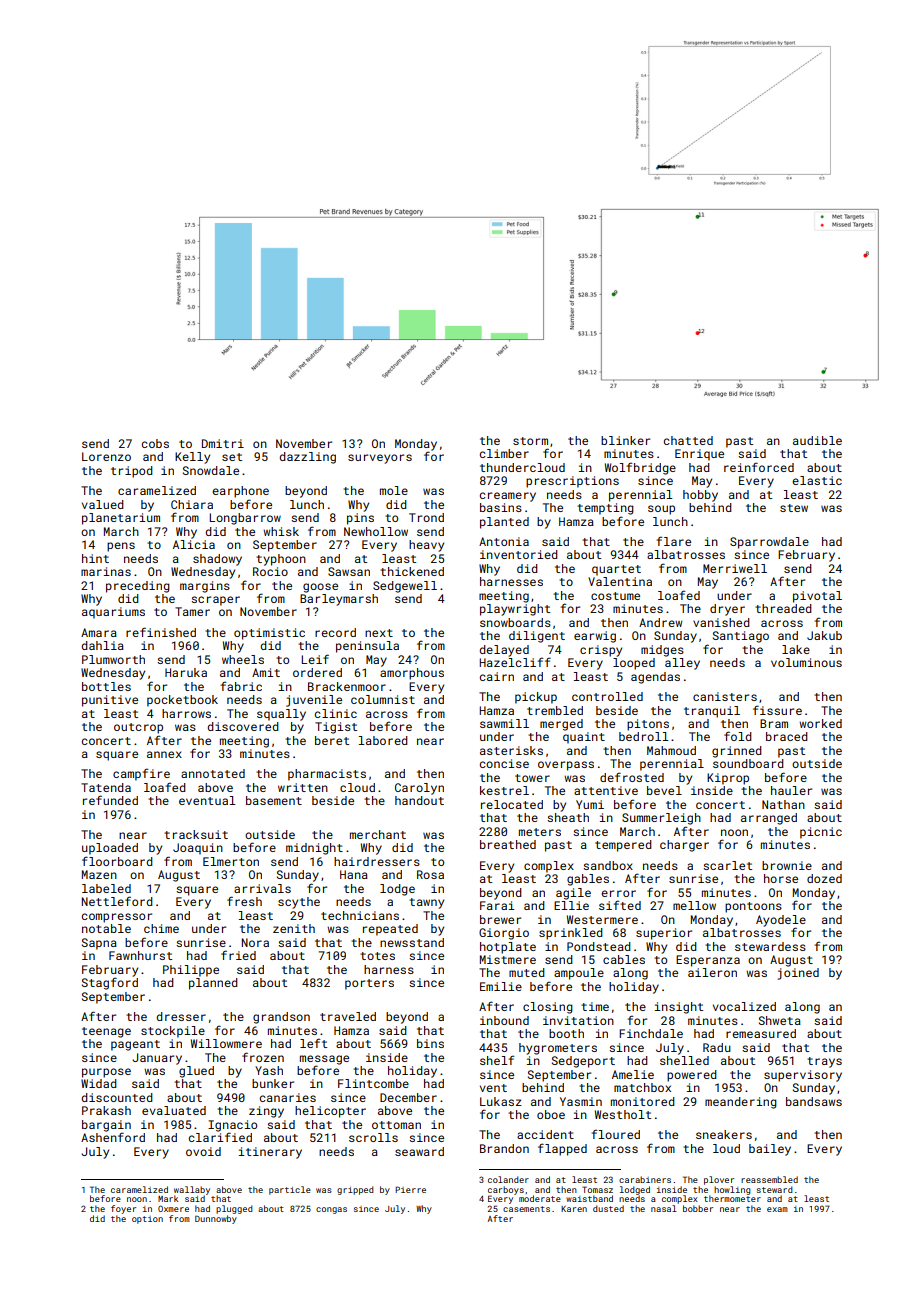 This screenshot has height=1308, width=924. What do you see at coordinates (383, 740) in the screenshot?
I see `labored` at bounding box center [383, 740].
